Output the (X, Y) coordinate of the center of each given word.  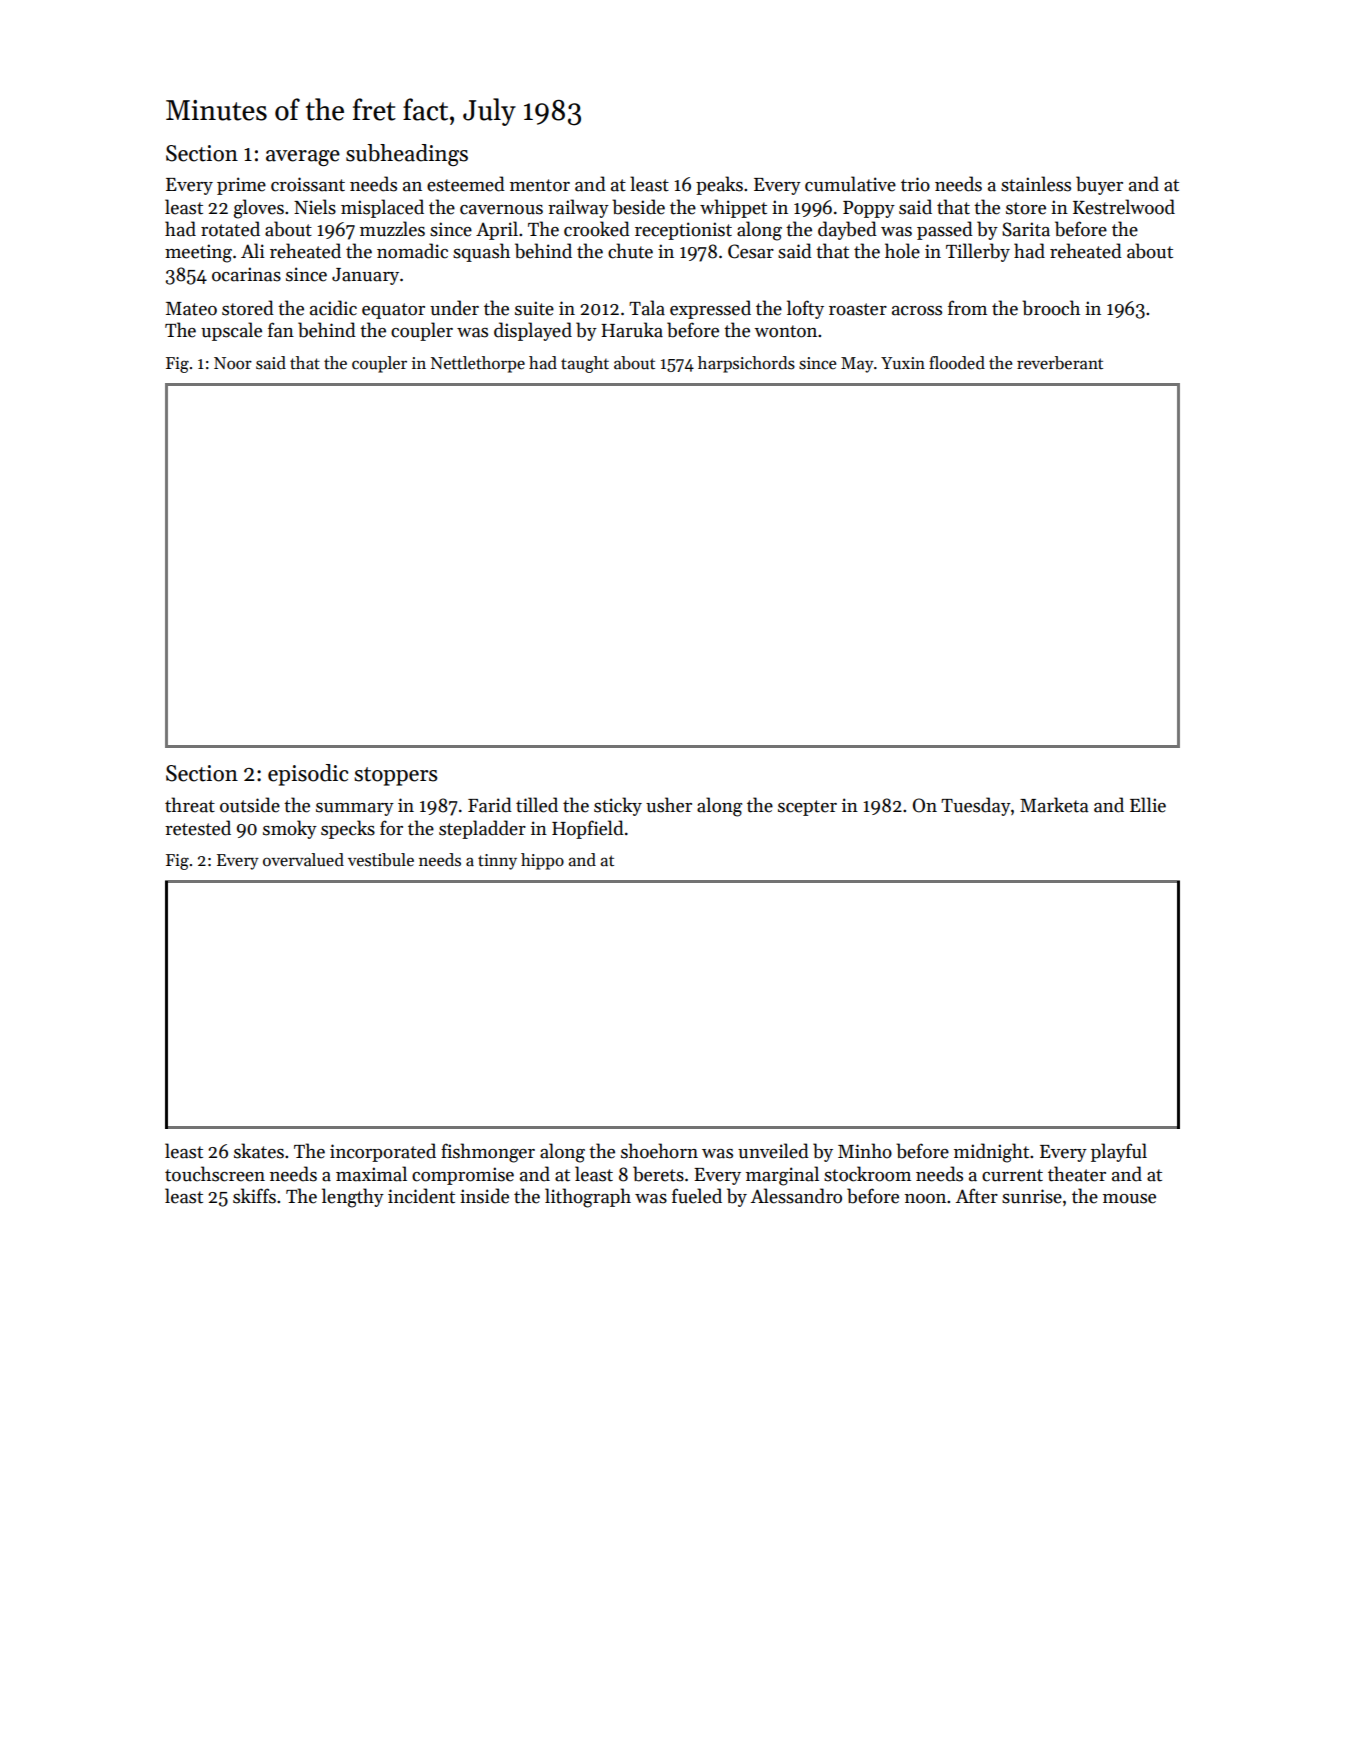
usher (669, 805)
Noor (233, 363)
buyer (1099, 185)
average (303, 158)
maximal (371, 1174)
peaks (719, 185)
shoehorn (659, 1151)
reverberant (1060, 363)
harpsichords (746, 364)
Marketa (1054, 805)
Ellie (1148, 805)
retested (198, 828)
